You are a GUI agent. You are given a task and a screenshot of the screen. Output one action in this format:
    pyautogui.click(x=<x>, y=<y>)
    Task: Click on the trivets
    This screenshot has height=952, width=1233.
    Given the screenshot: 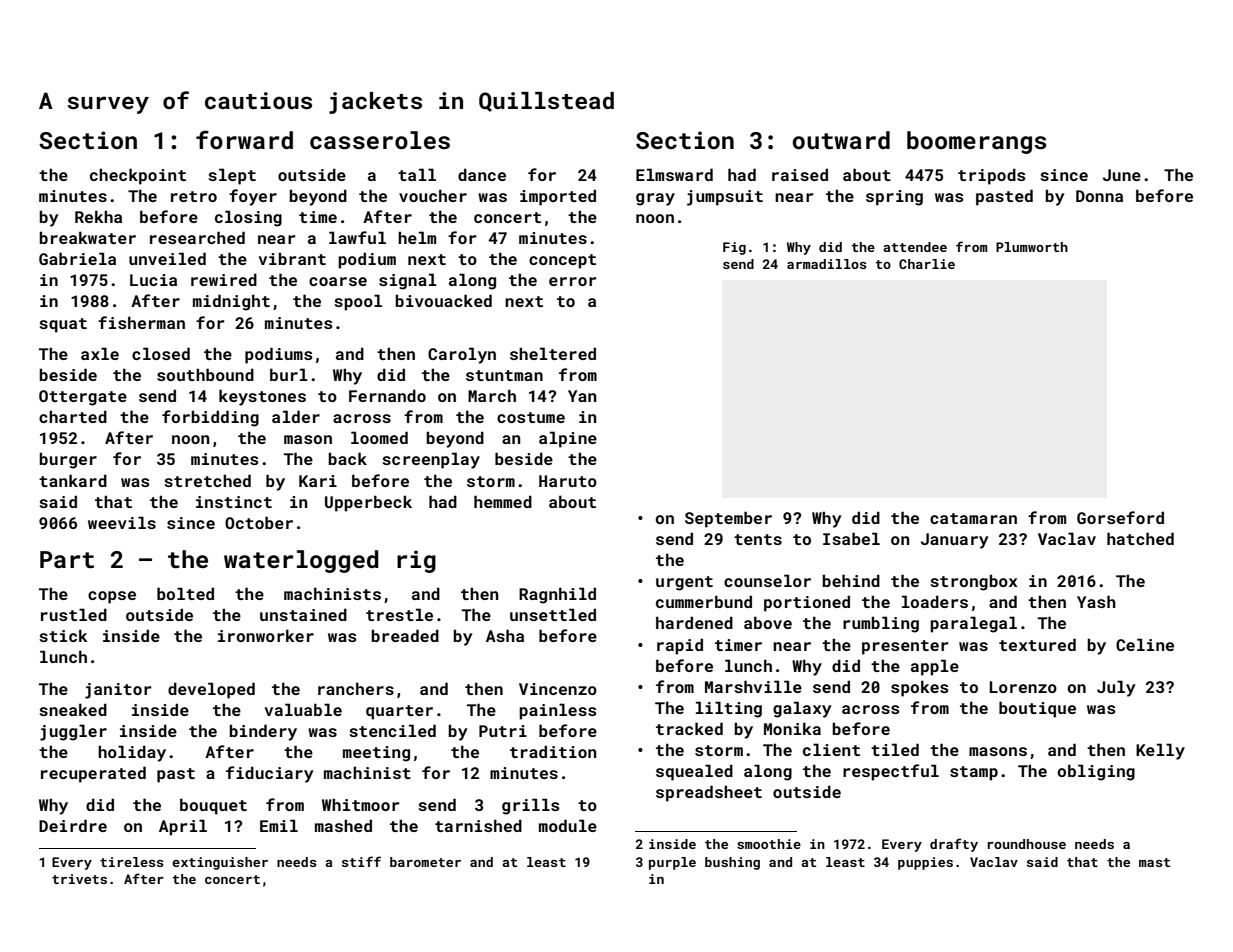 What is the action you would take?
    pyautogui.click(x=79, y=879)
